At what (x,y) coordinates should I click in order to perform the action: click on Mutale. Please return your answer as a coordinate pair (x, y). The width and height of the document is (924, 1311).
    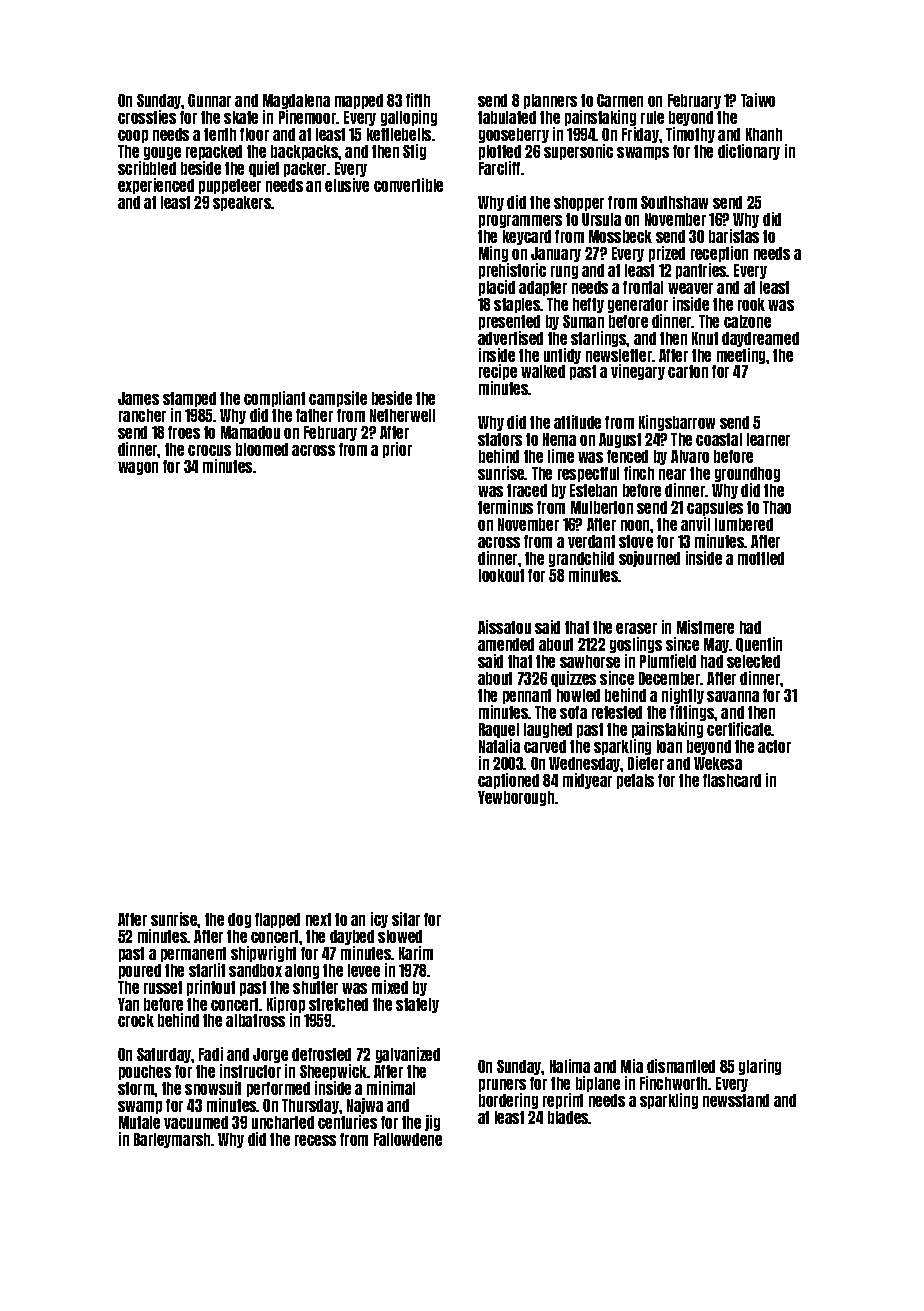
    Looking at the image, I should click on (139, 1122).
